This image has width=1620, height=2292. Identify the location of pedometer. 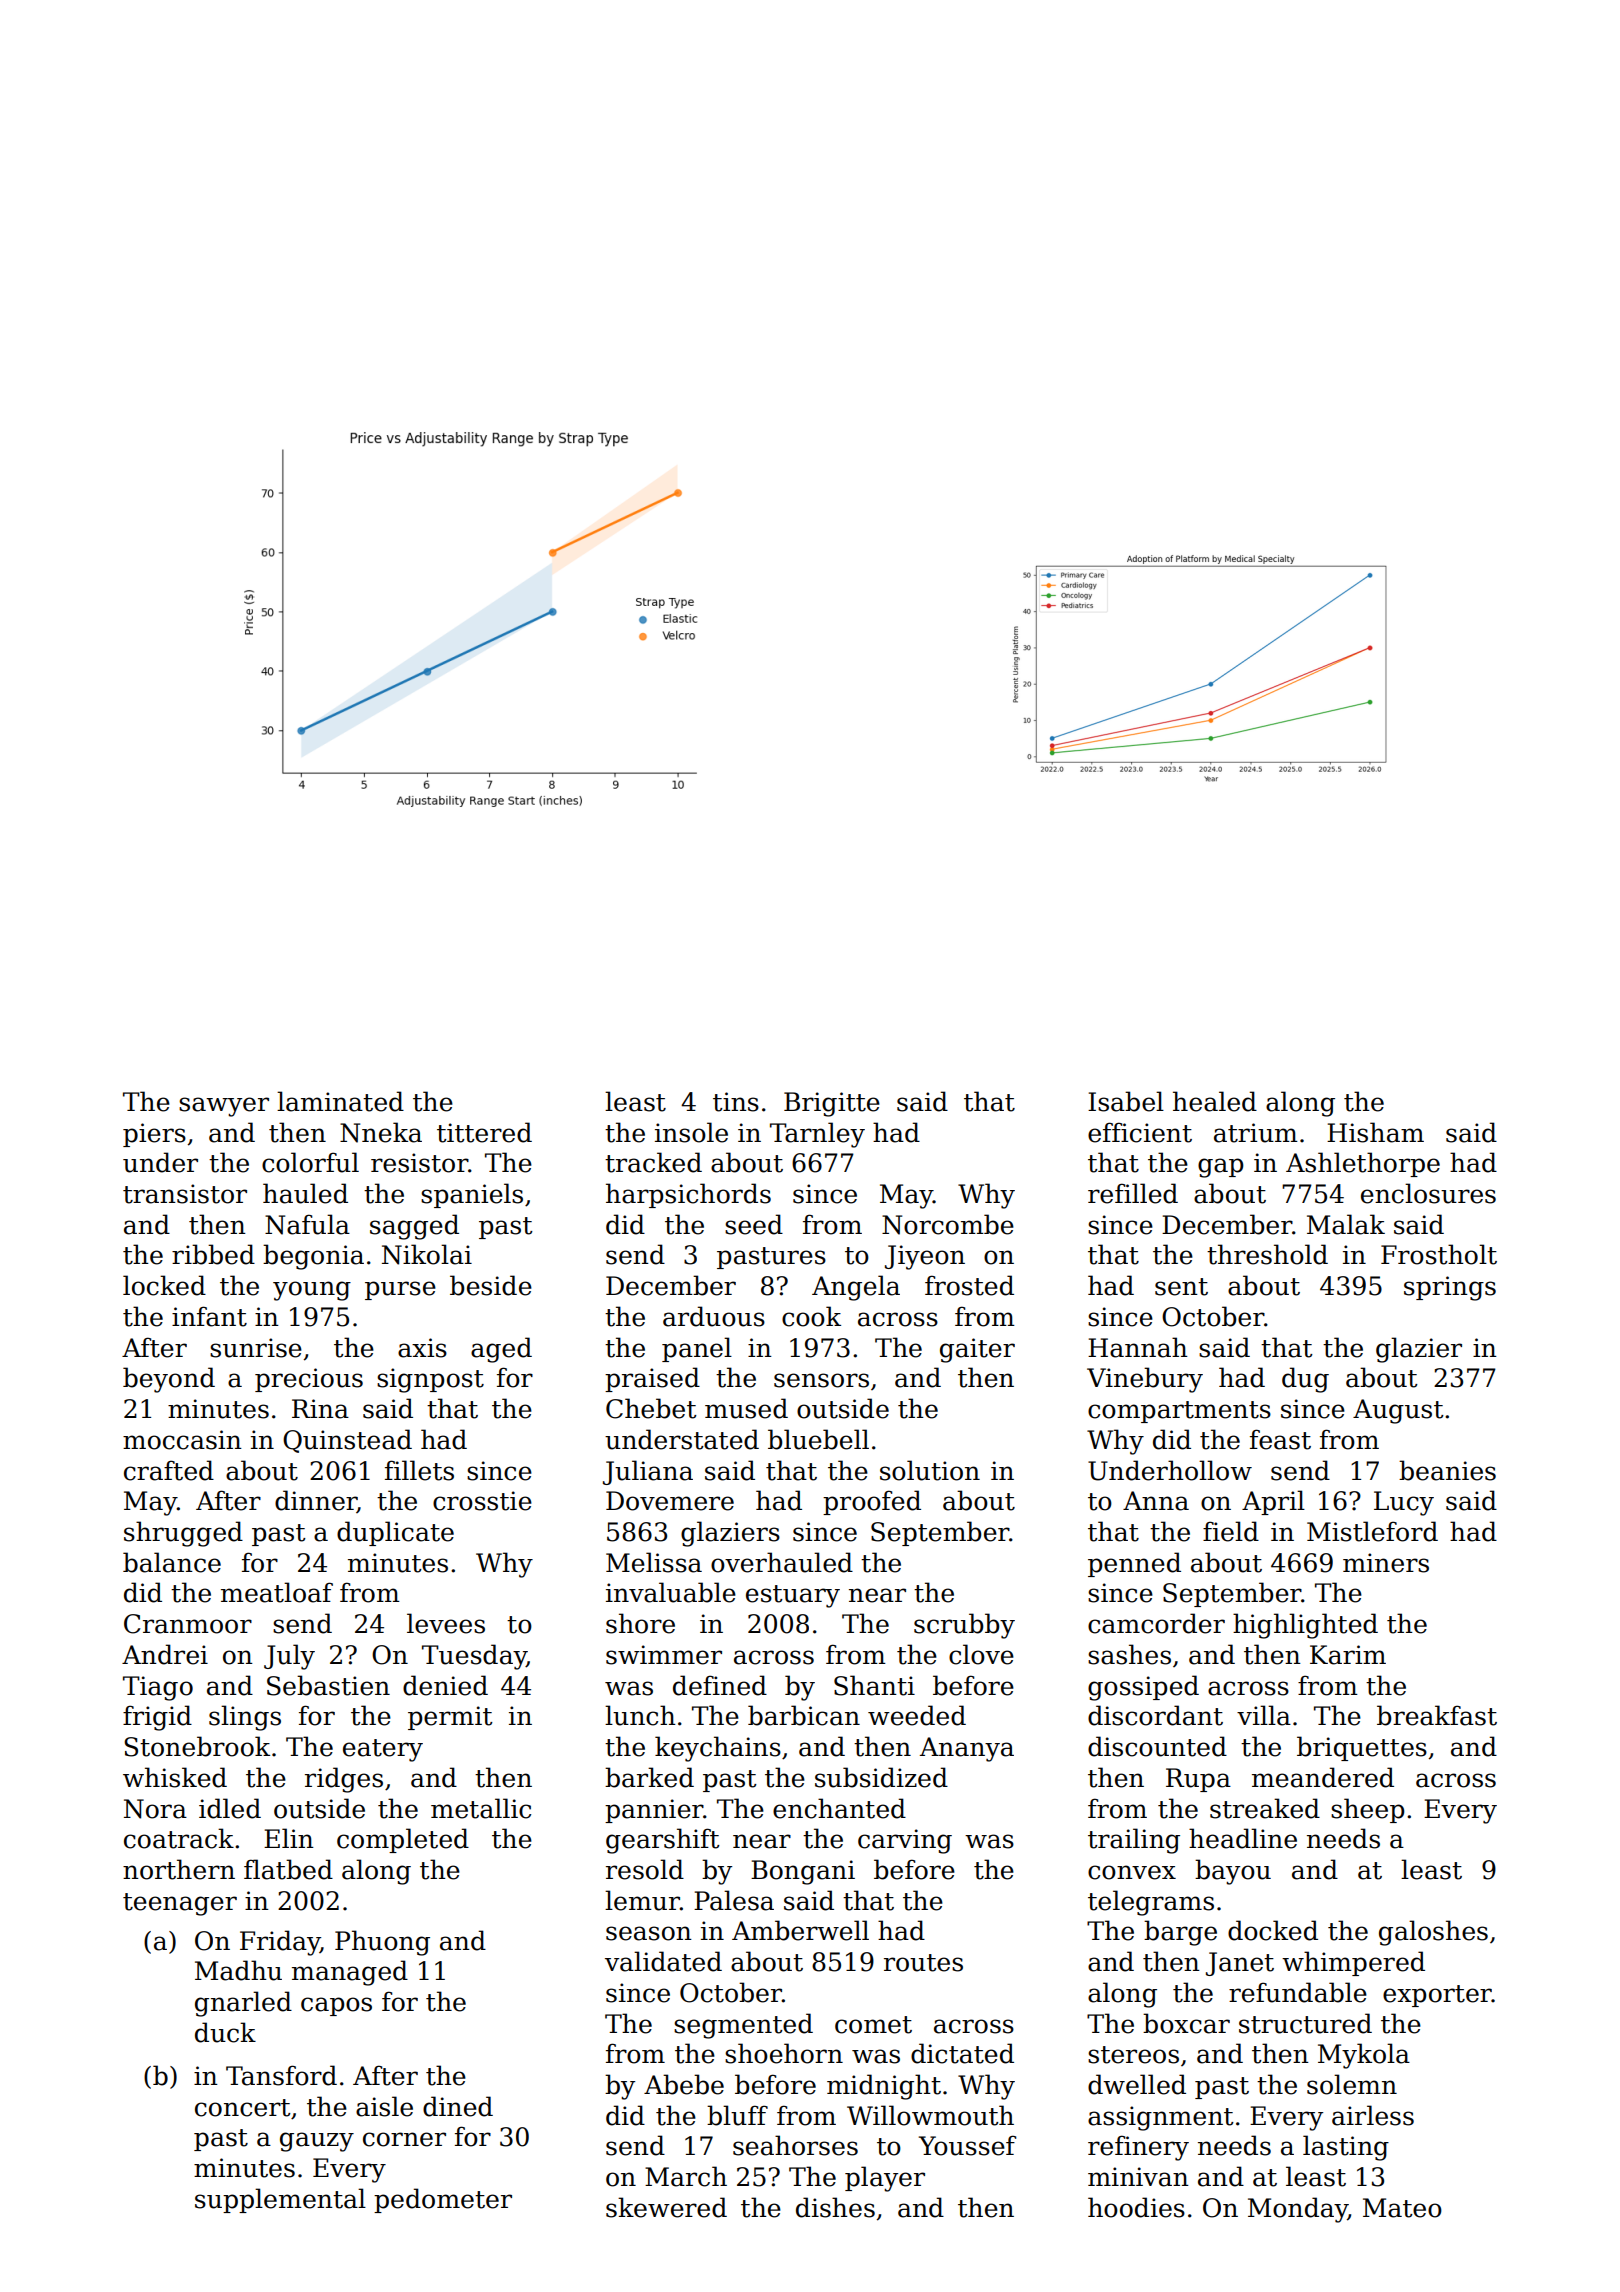
(443, 2200).
